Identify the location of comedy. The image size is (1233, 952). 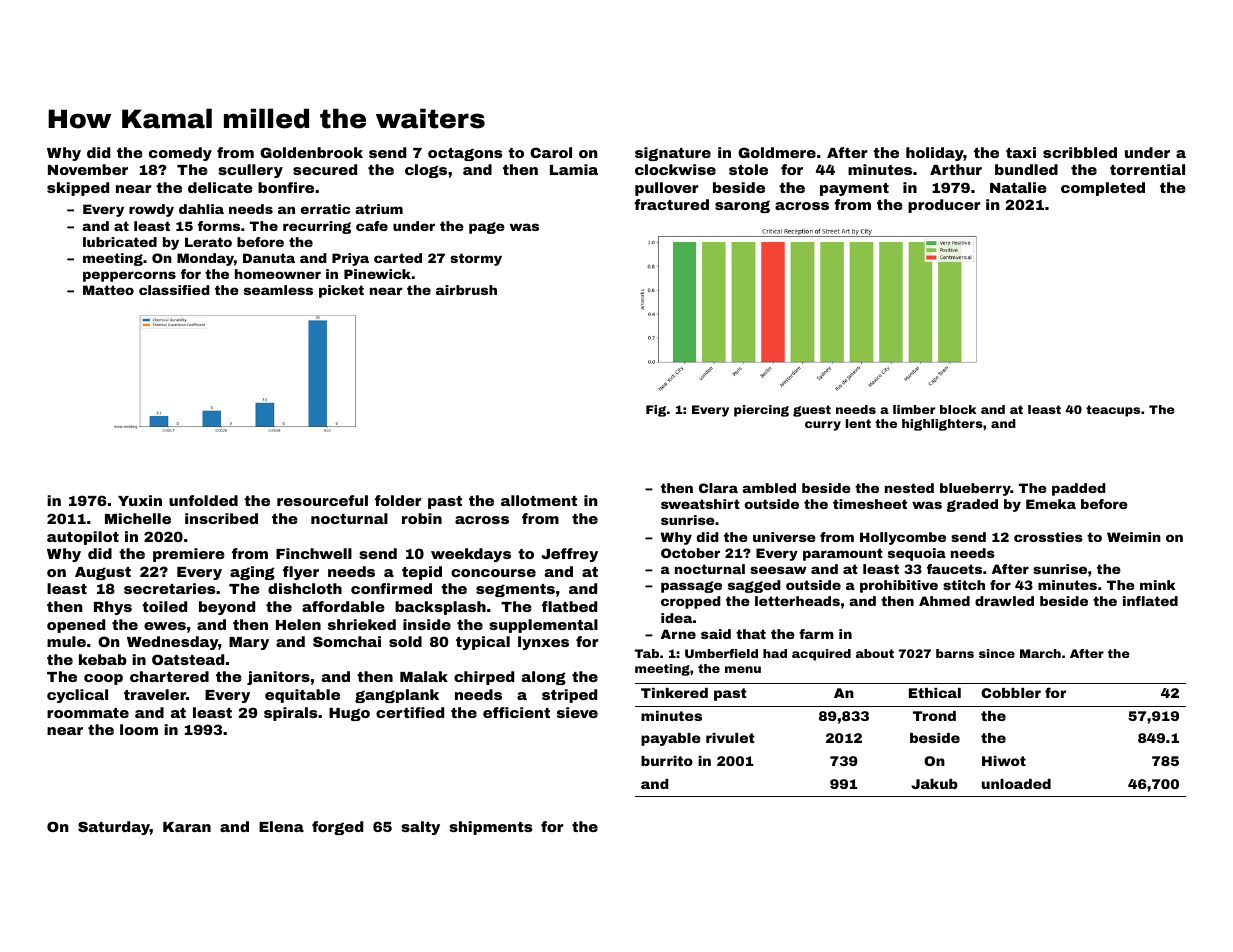
(180, 154).
